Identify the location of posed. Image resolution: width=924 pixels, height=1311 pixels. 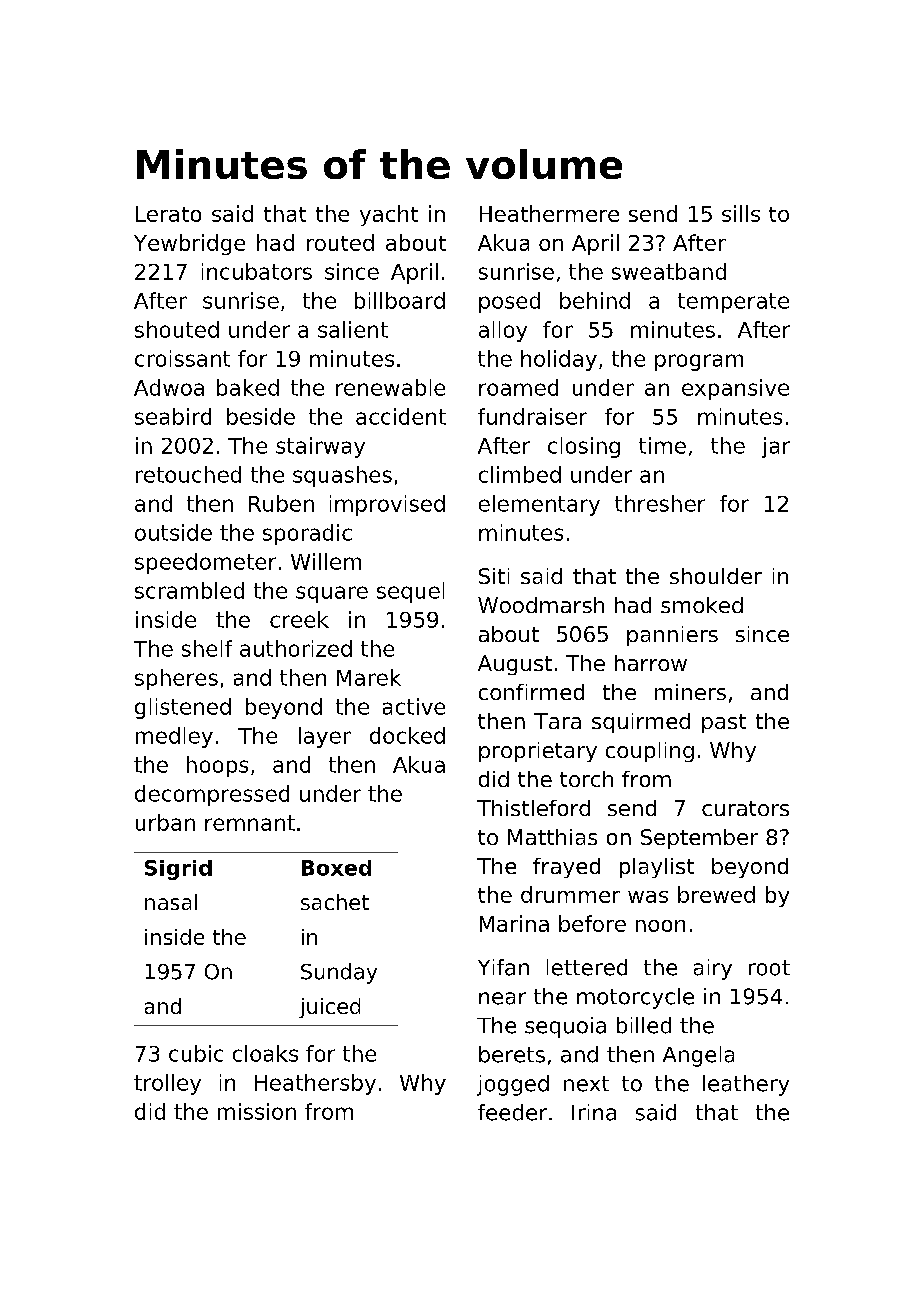
(509, 302).
